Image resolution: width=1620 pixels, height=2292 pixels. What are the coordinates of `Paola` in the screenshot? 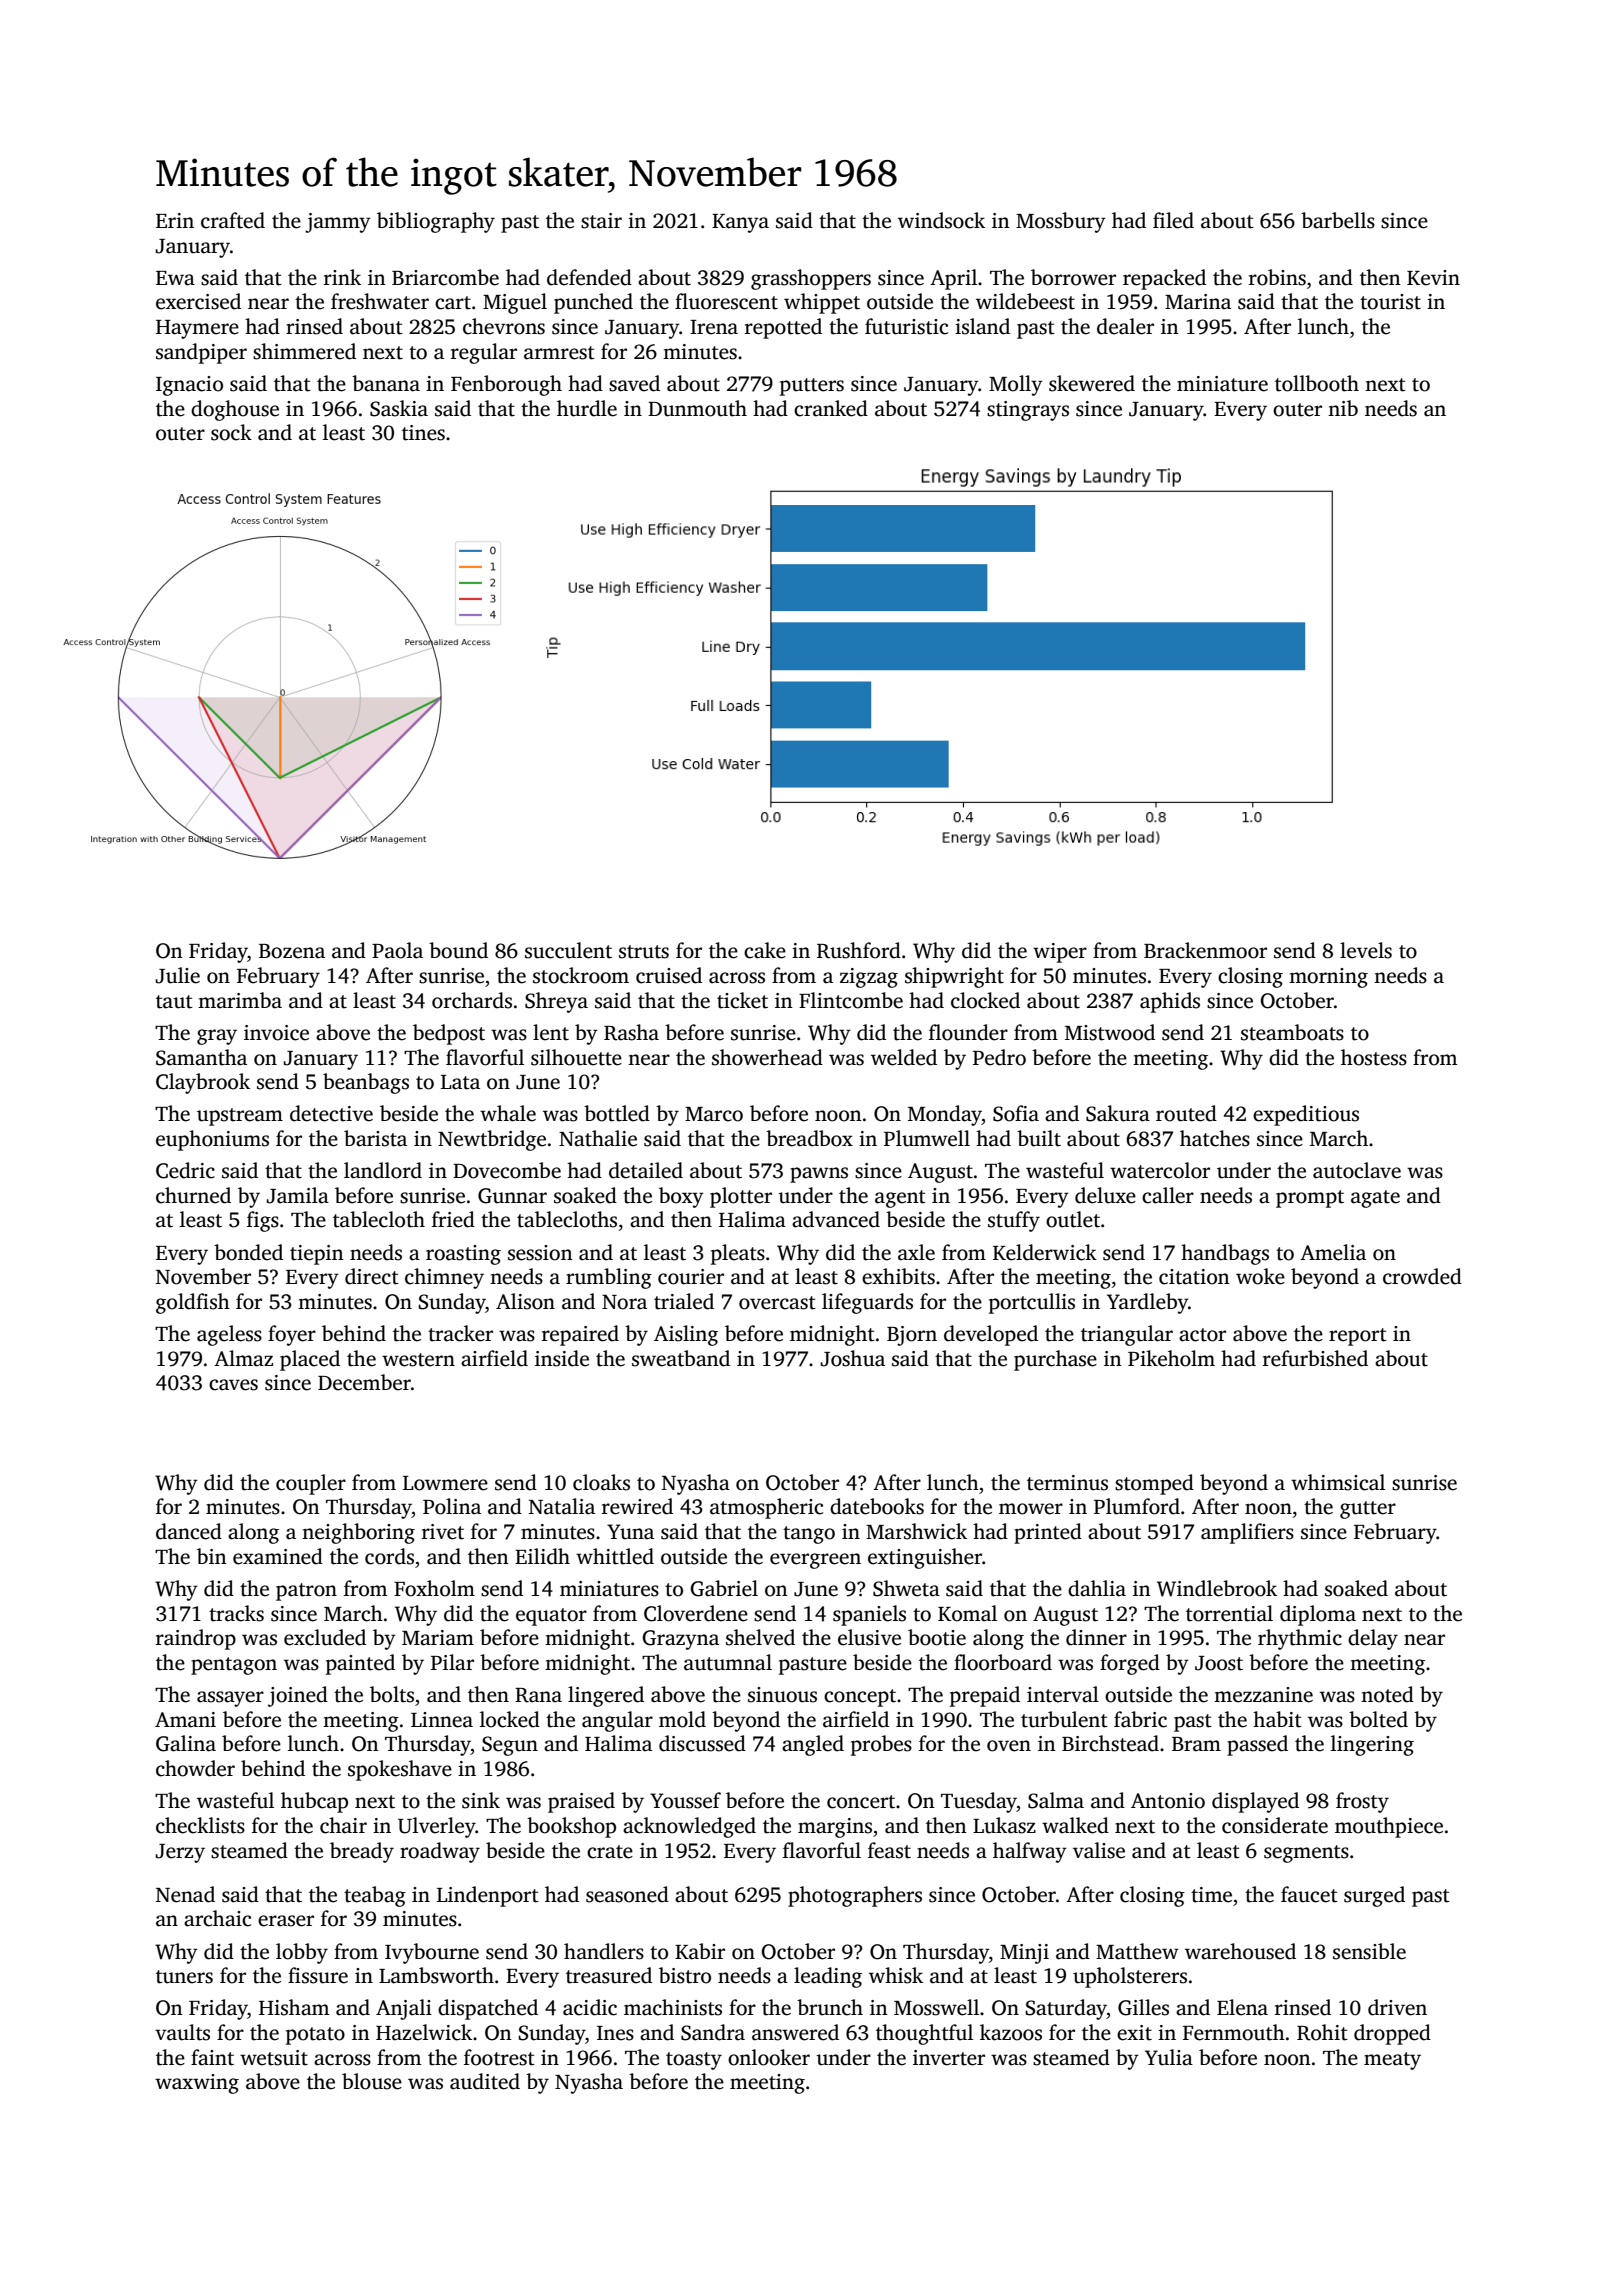 It's located at (397, 950).
